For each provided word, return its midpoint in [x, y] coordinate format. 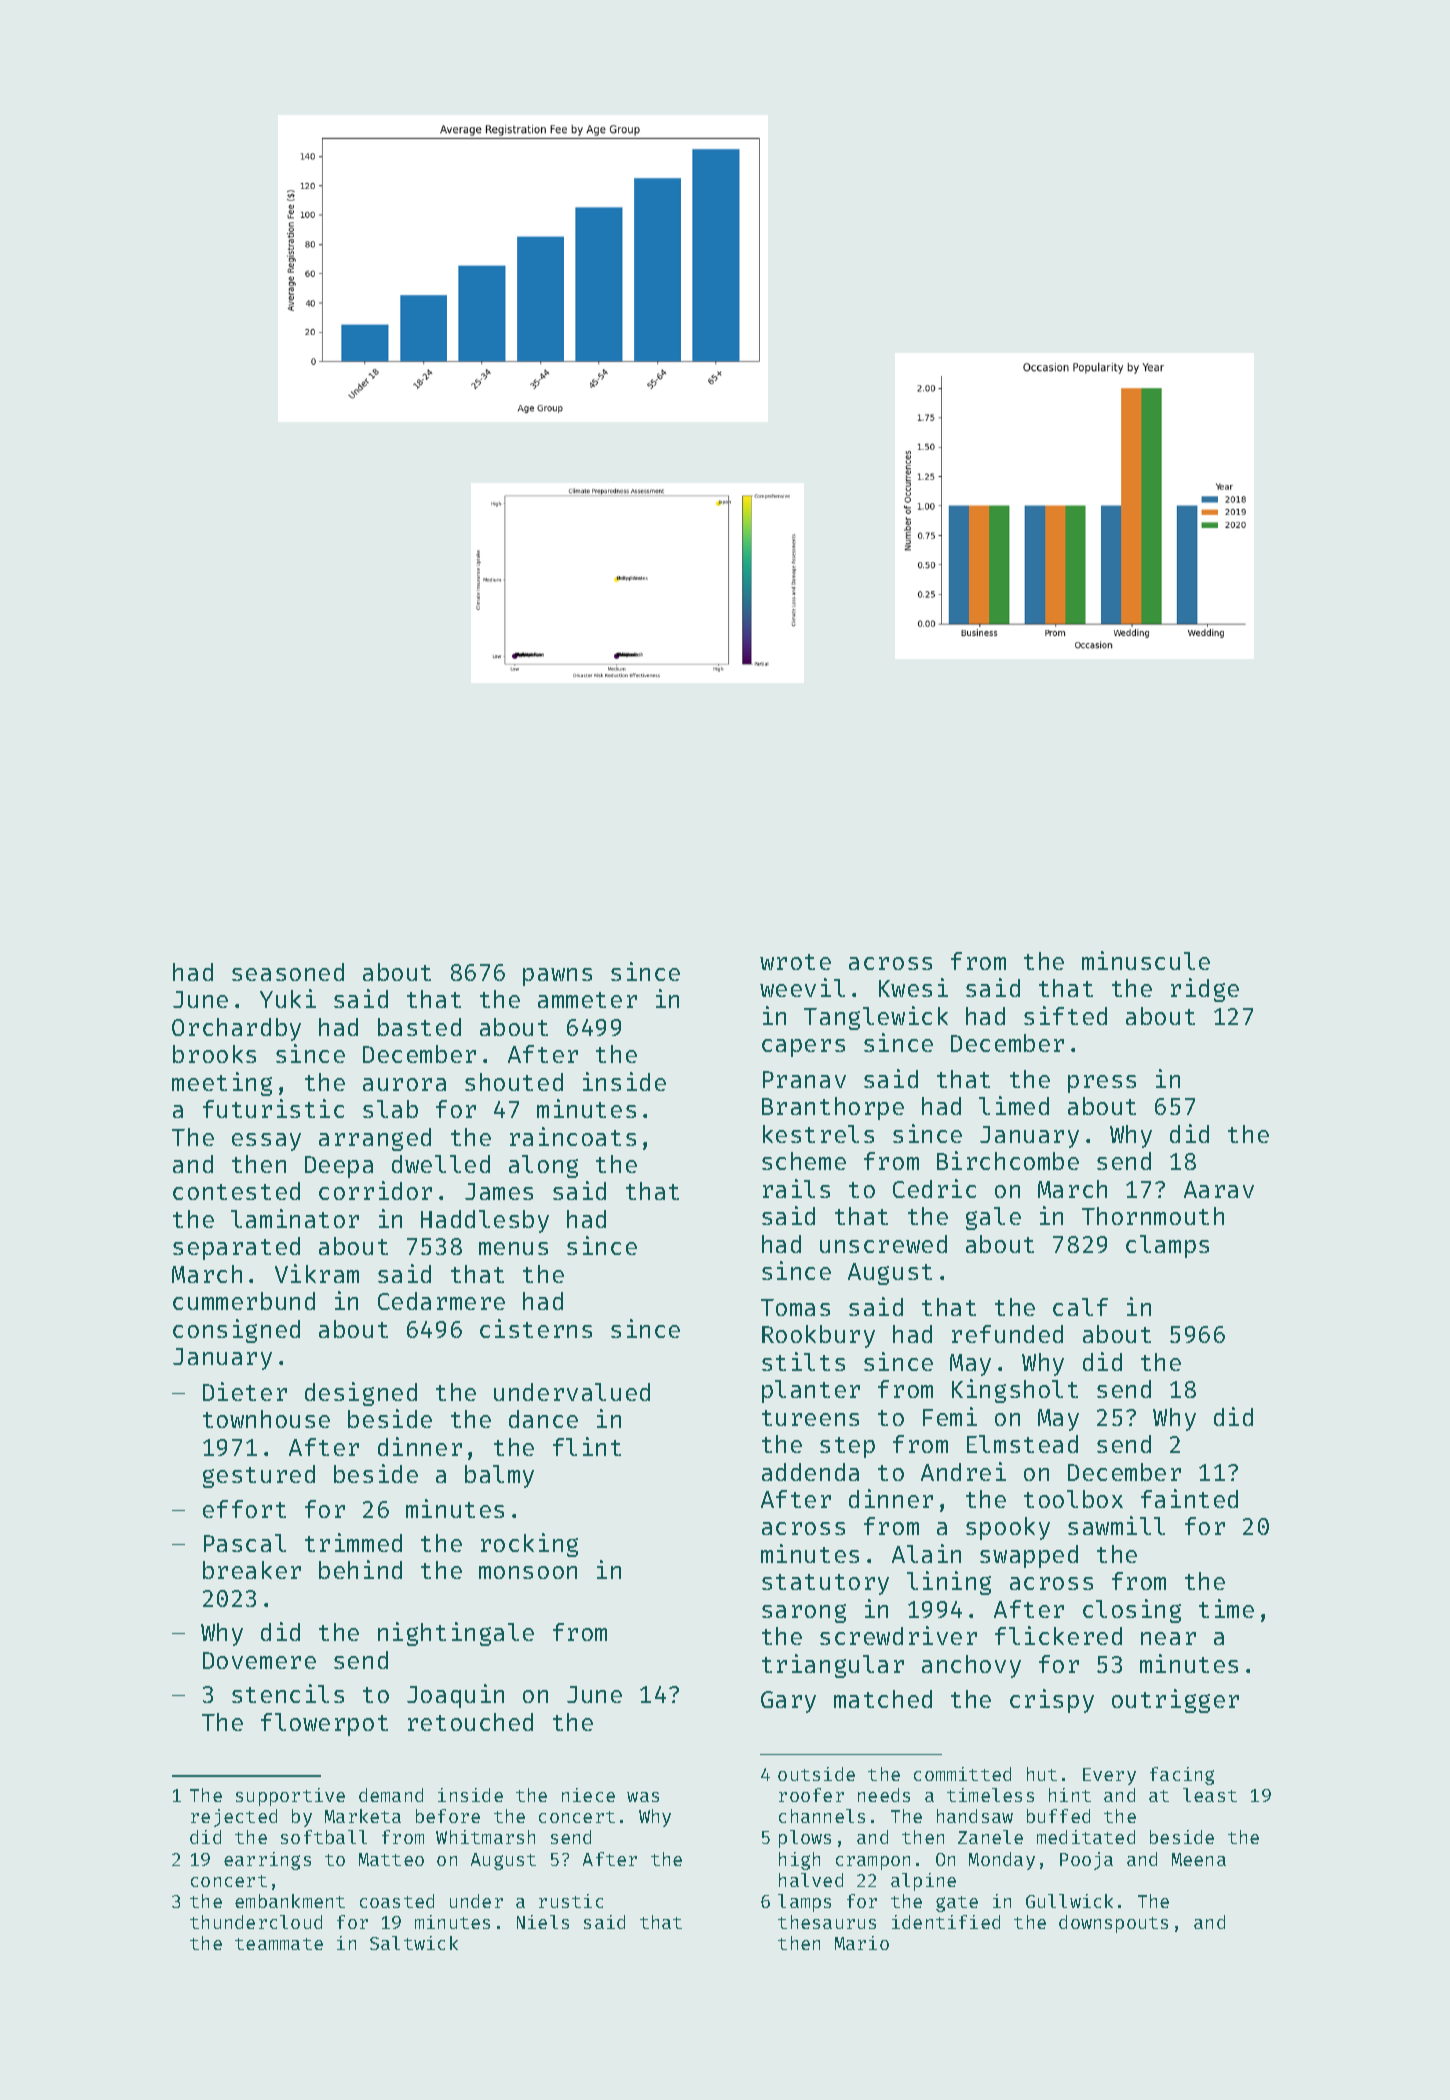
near [1168, 1638]
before [448, 1816]
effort [244, 1509]
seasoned [288, 972]
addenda [810, 1472]
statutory [825, 1584]
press [1102, 1084]
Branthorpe [833, 1108]
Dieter [245, 1391]
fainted [1189, 1498]
